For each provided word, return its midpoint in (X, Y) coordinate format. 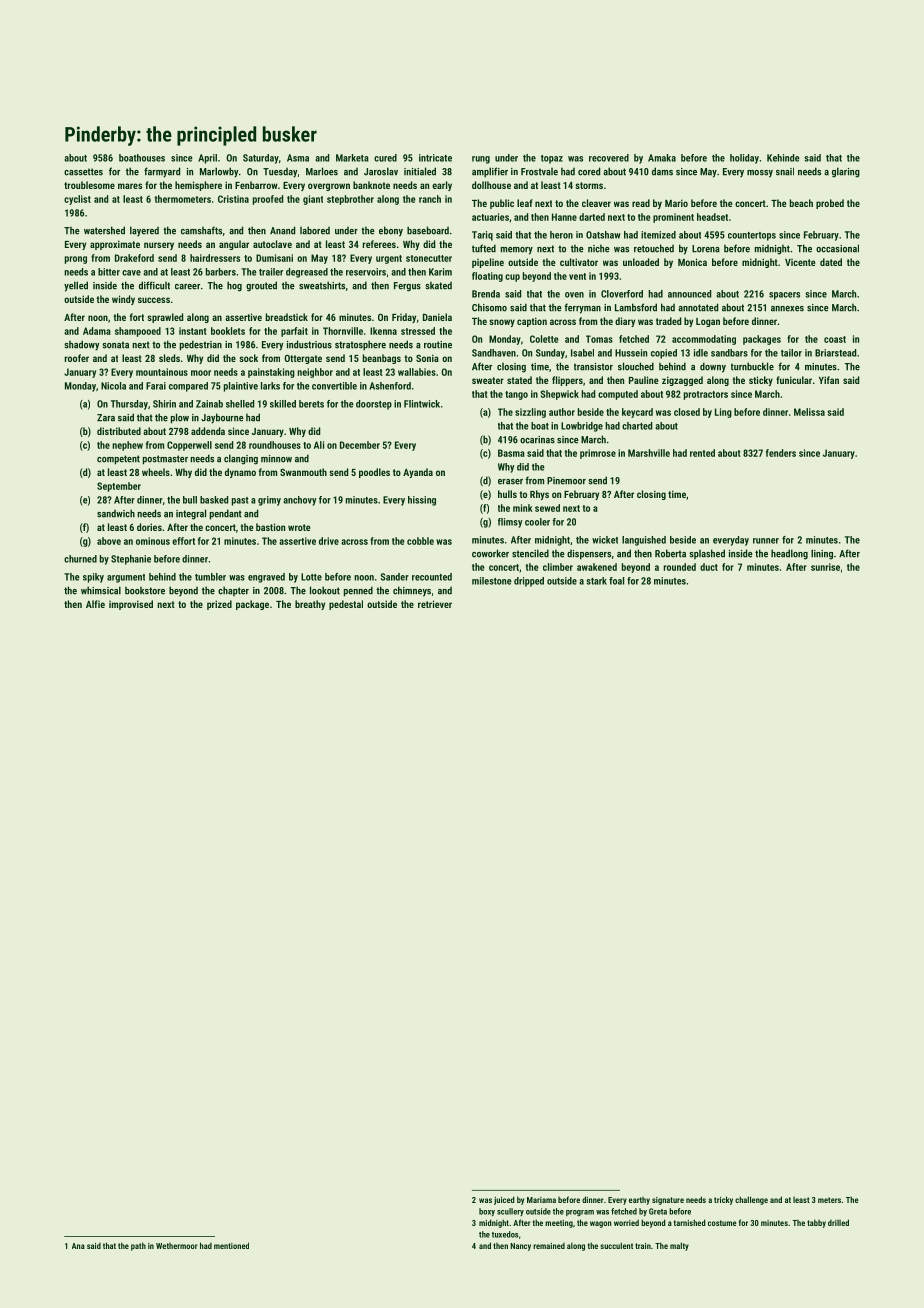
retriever (435, 604)
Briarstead (835, 353)
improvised (131, 605)
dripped (529, 582)
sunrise (825, 567)
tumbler (210, 577)
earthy (639, 1201)
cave (131, 273)
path (138, 1246)
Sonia (427, 358)
